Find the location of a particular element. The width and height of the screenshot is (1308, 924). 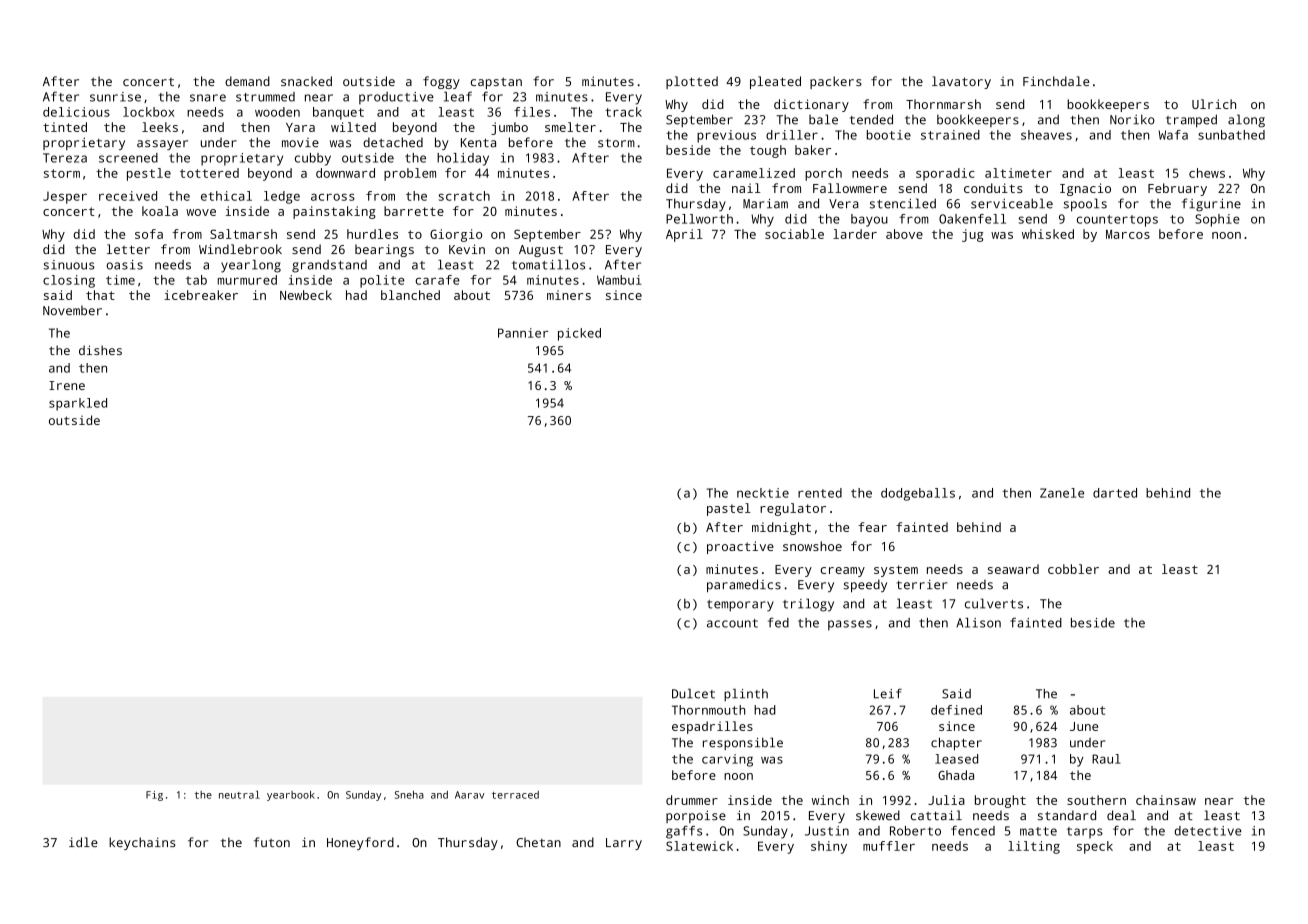

sparkled is located at coordinates (78, 404).
